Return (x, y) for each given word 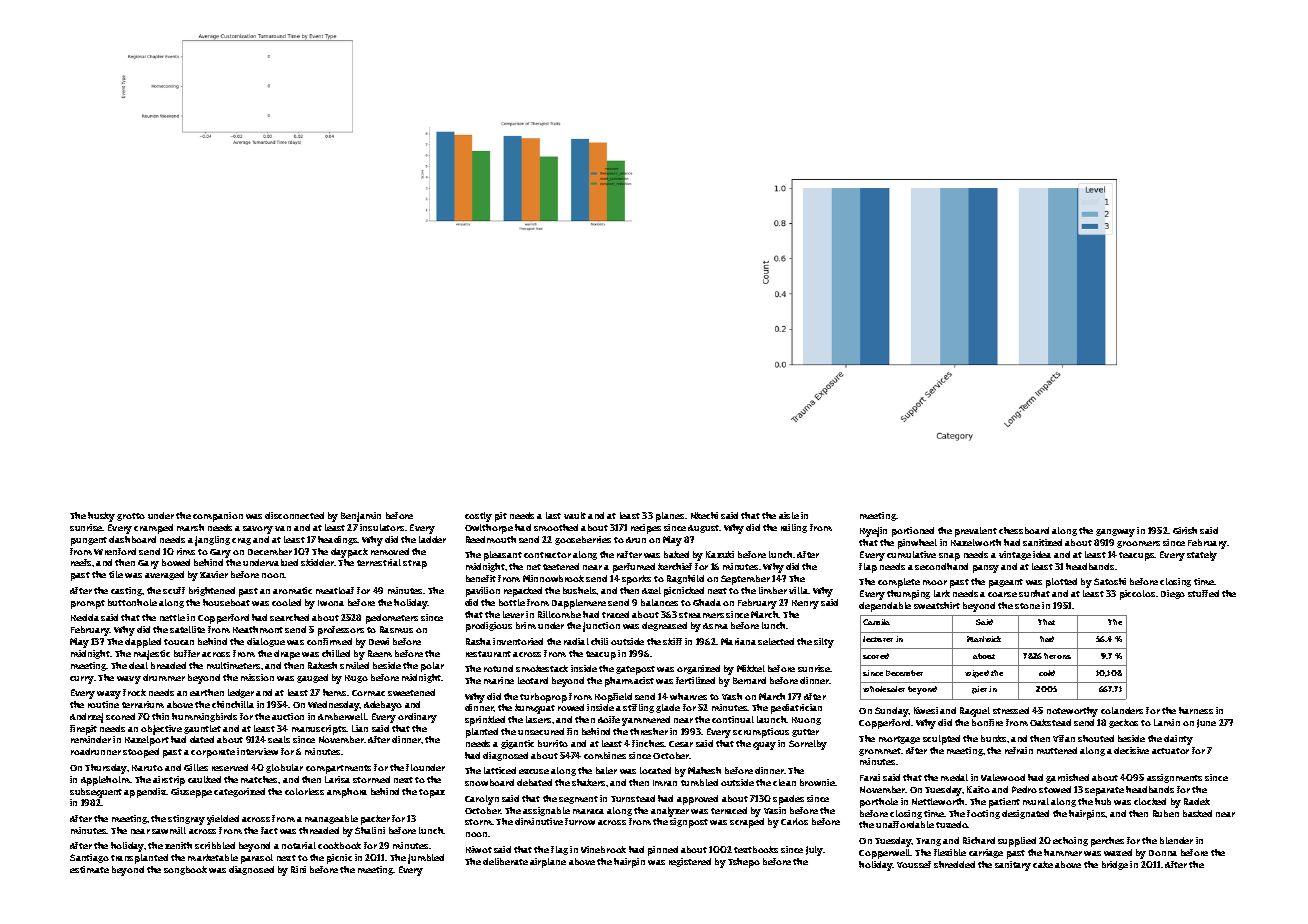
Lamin (1167, 722)
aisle (789, 515)
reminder (91, 739)
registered (690, 862)
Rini (298, 869)
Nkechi (704, 515)
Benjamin (361, 517)
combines (605, 755)
